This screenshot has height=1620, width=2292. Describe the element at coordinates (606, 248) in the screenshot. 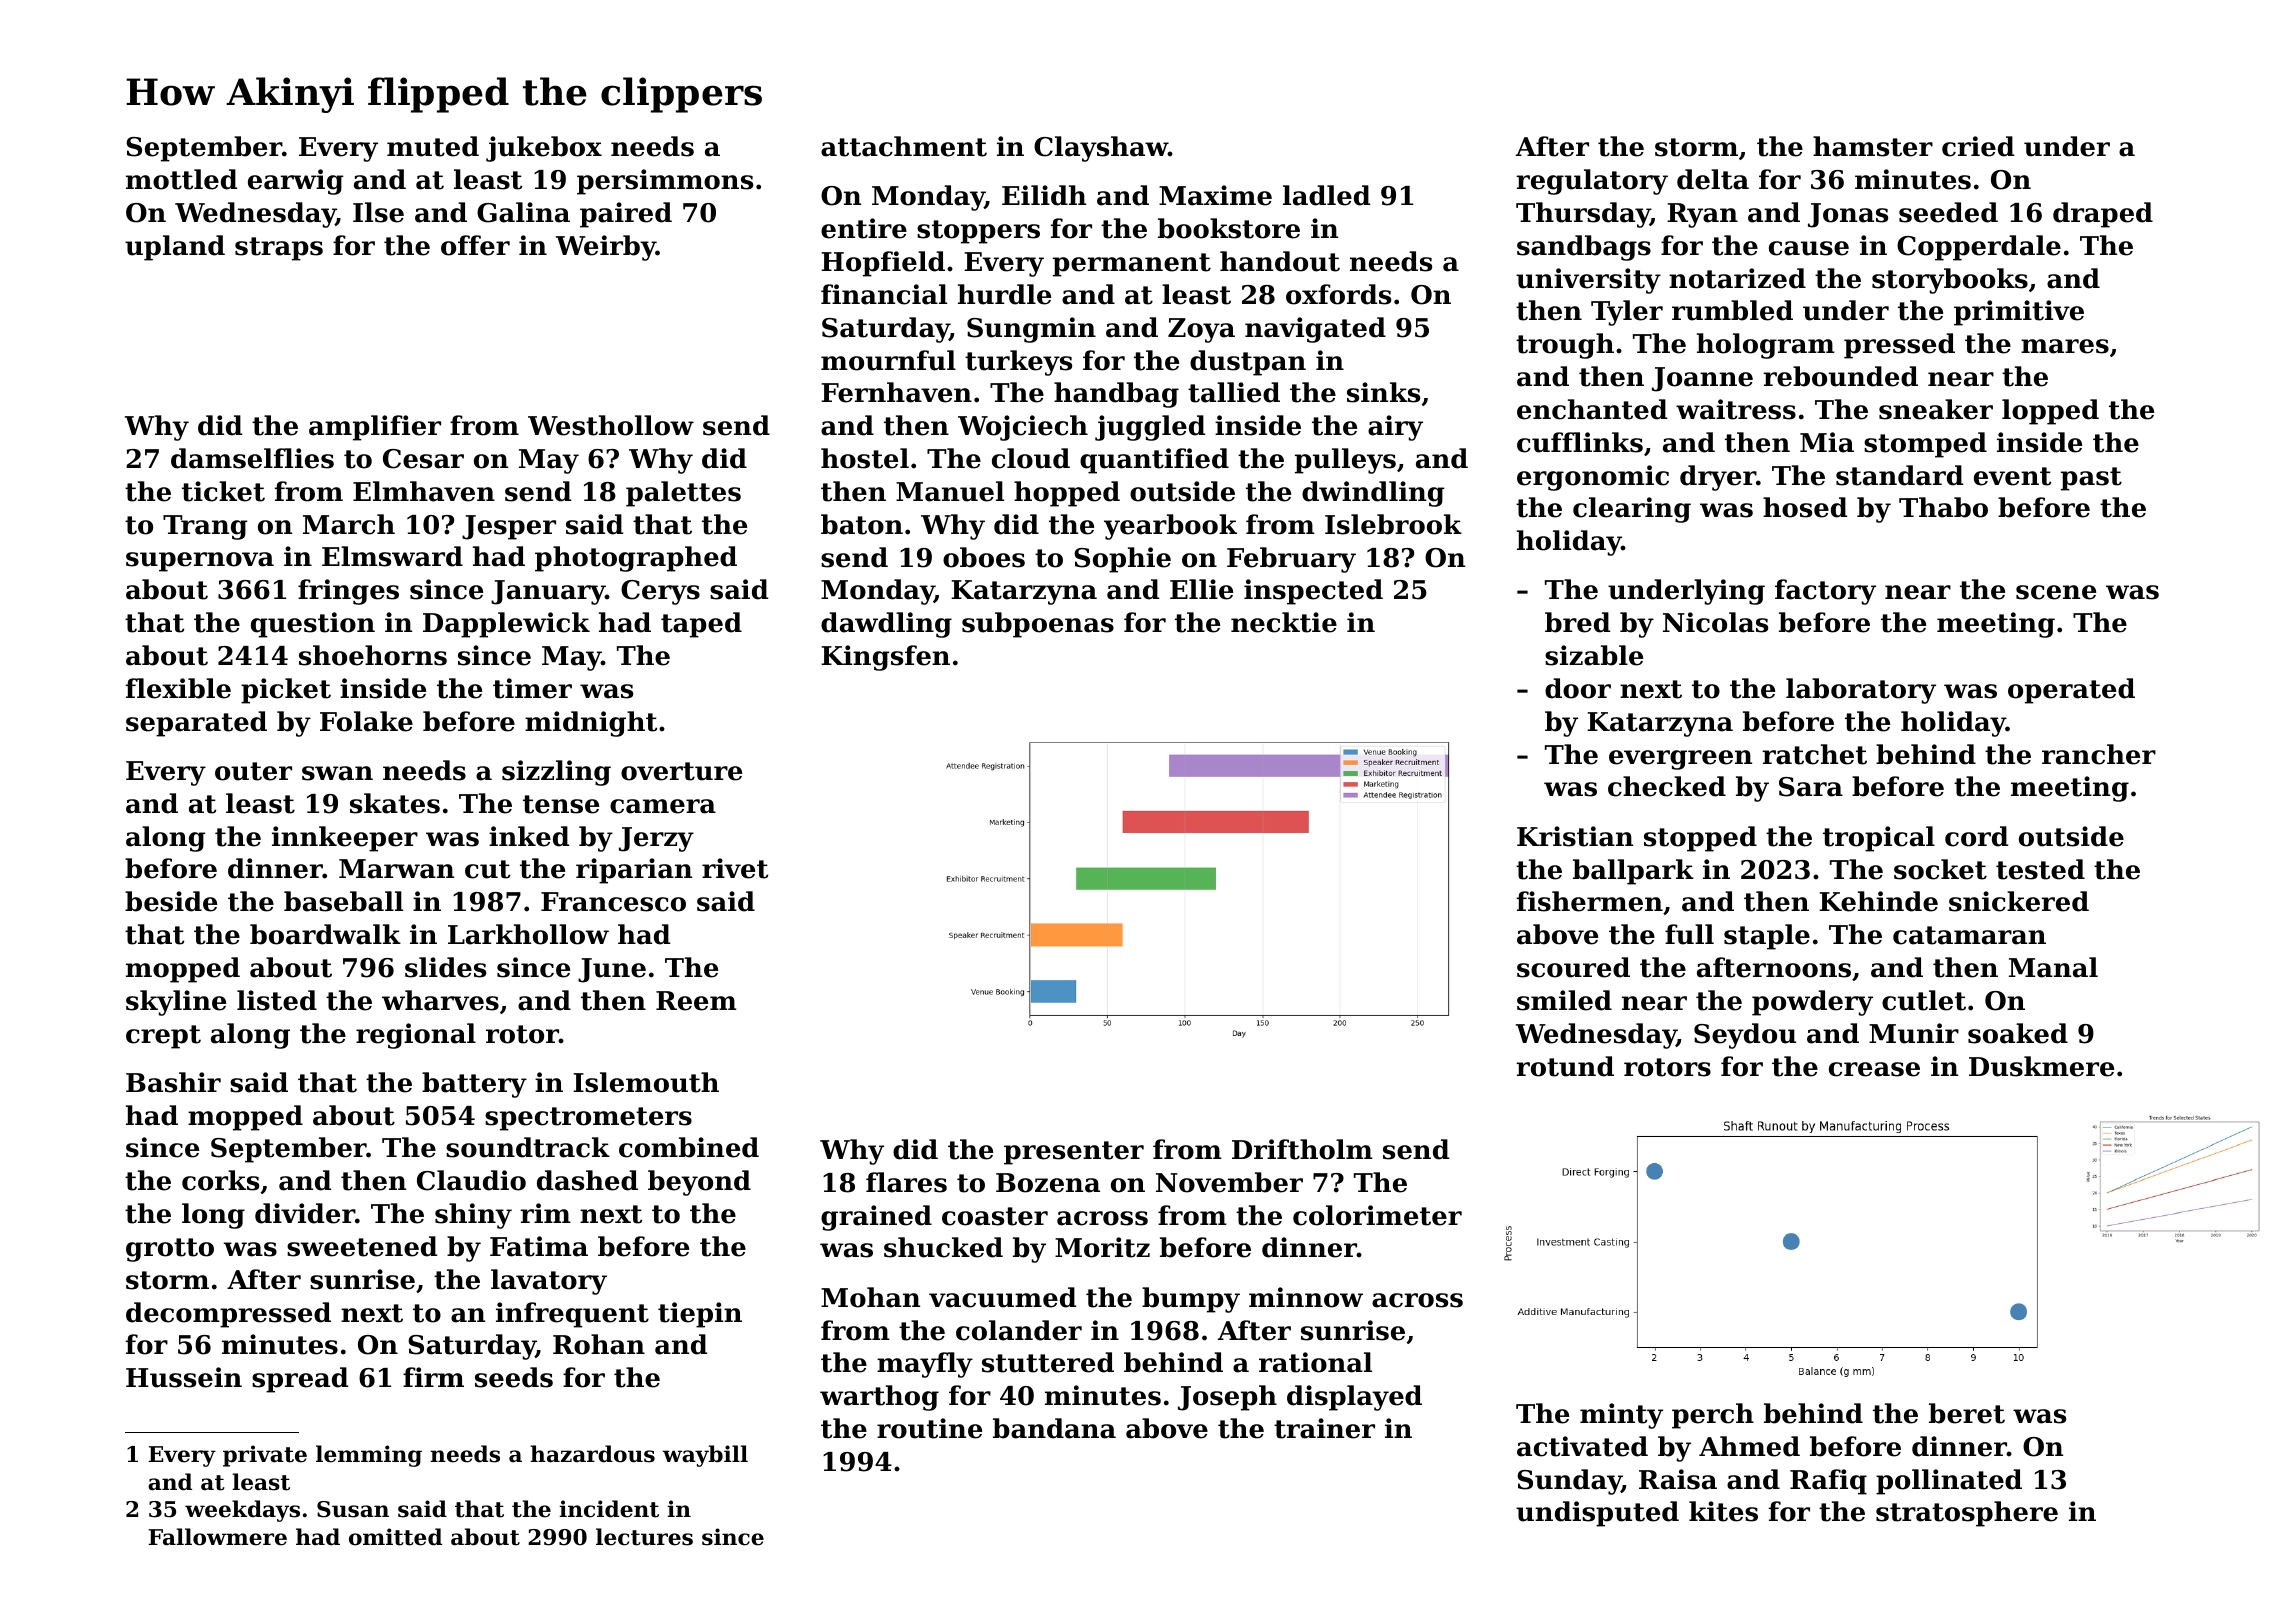

I see `Weirby` at that location.
